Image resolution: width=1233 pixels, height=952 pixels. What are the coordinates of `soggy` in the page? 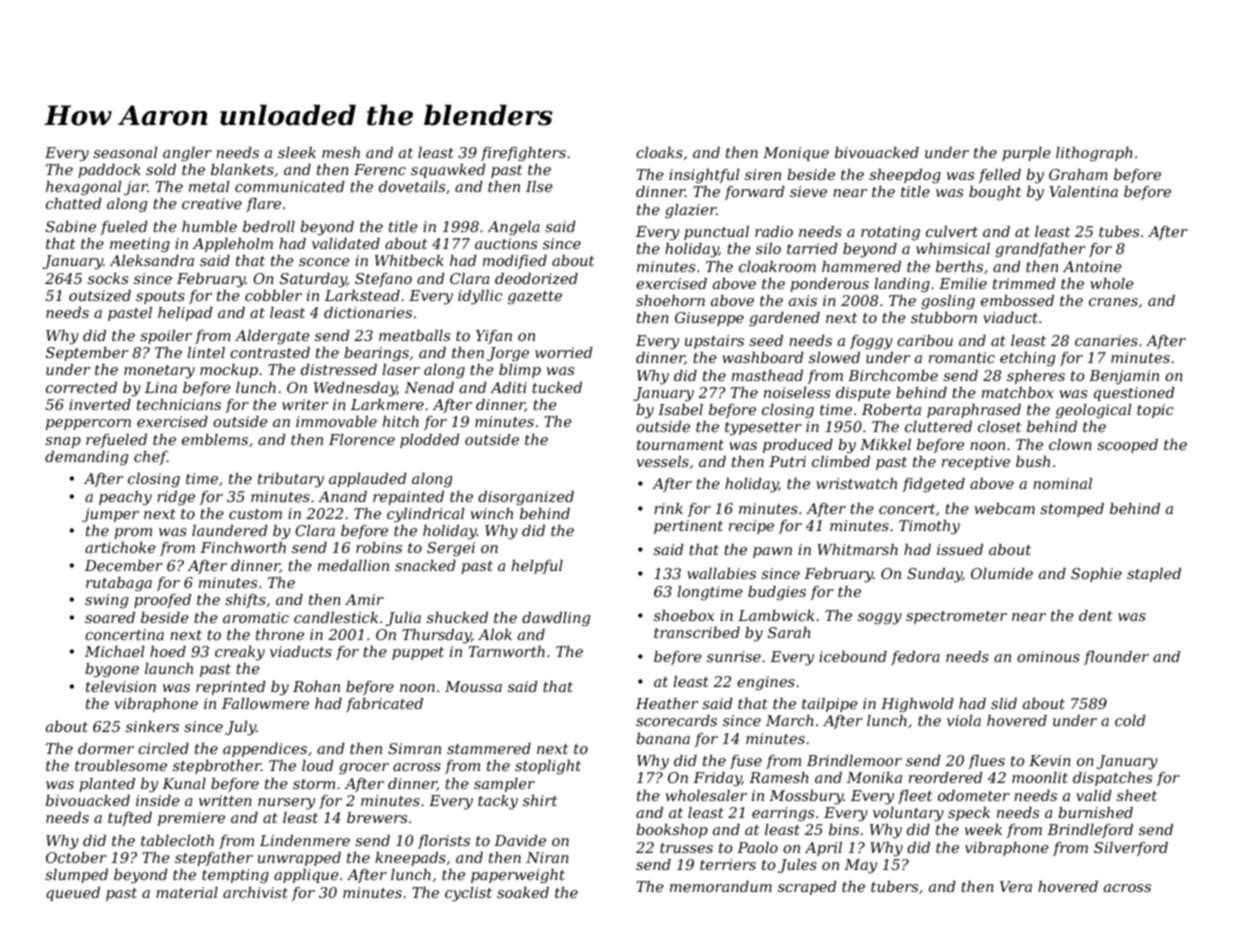 It's located at (880, 619).
